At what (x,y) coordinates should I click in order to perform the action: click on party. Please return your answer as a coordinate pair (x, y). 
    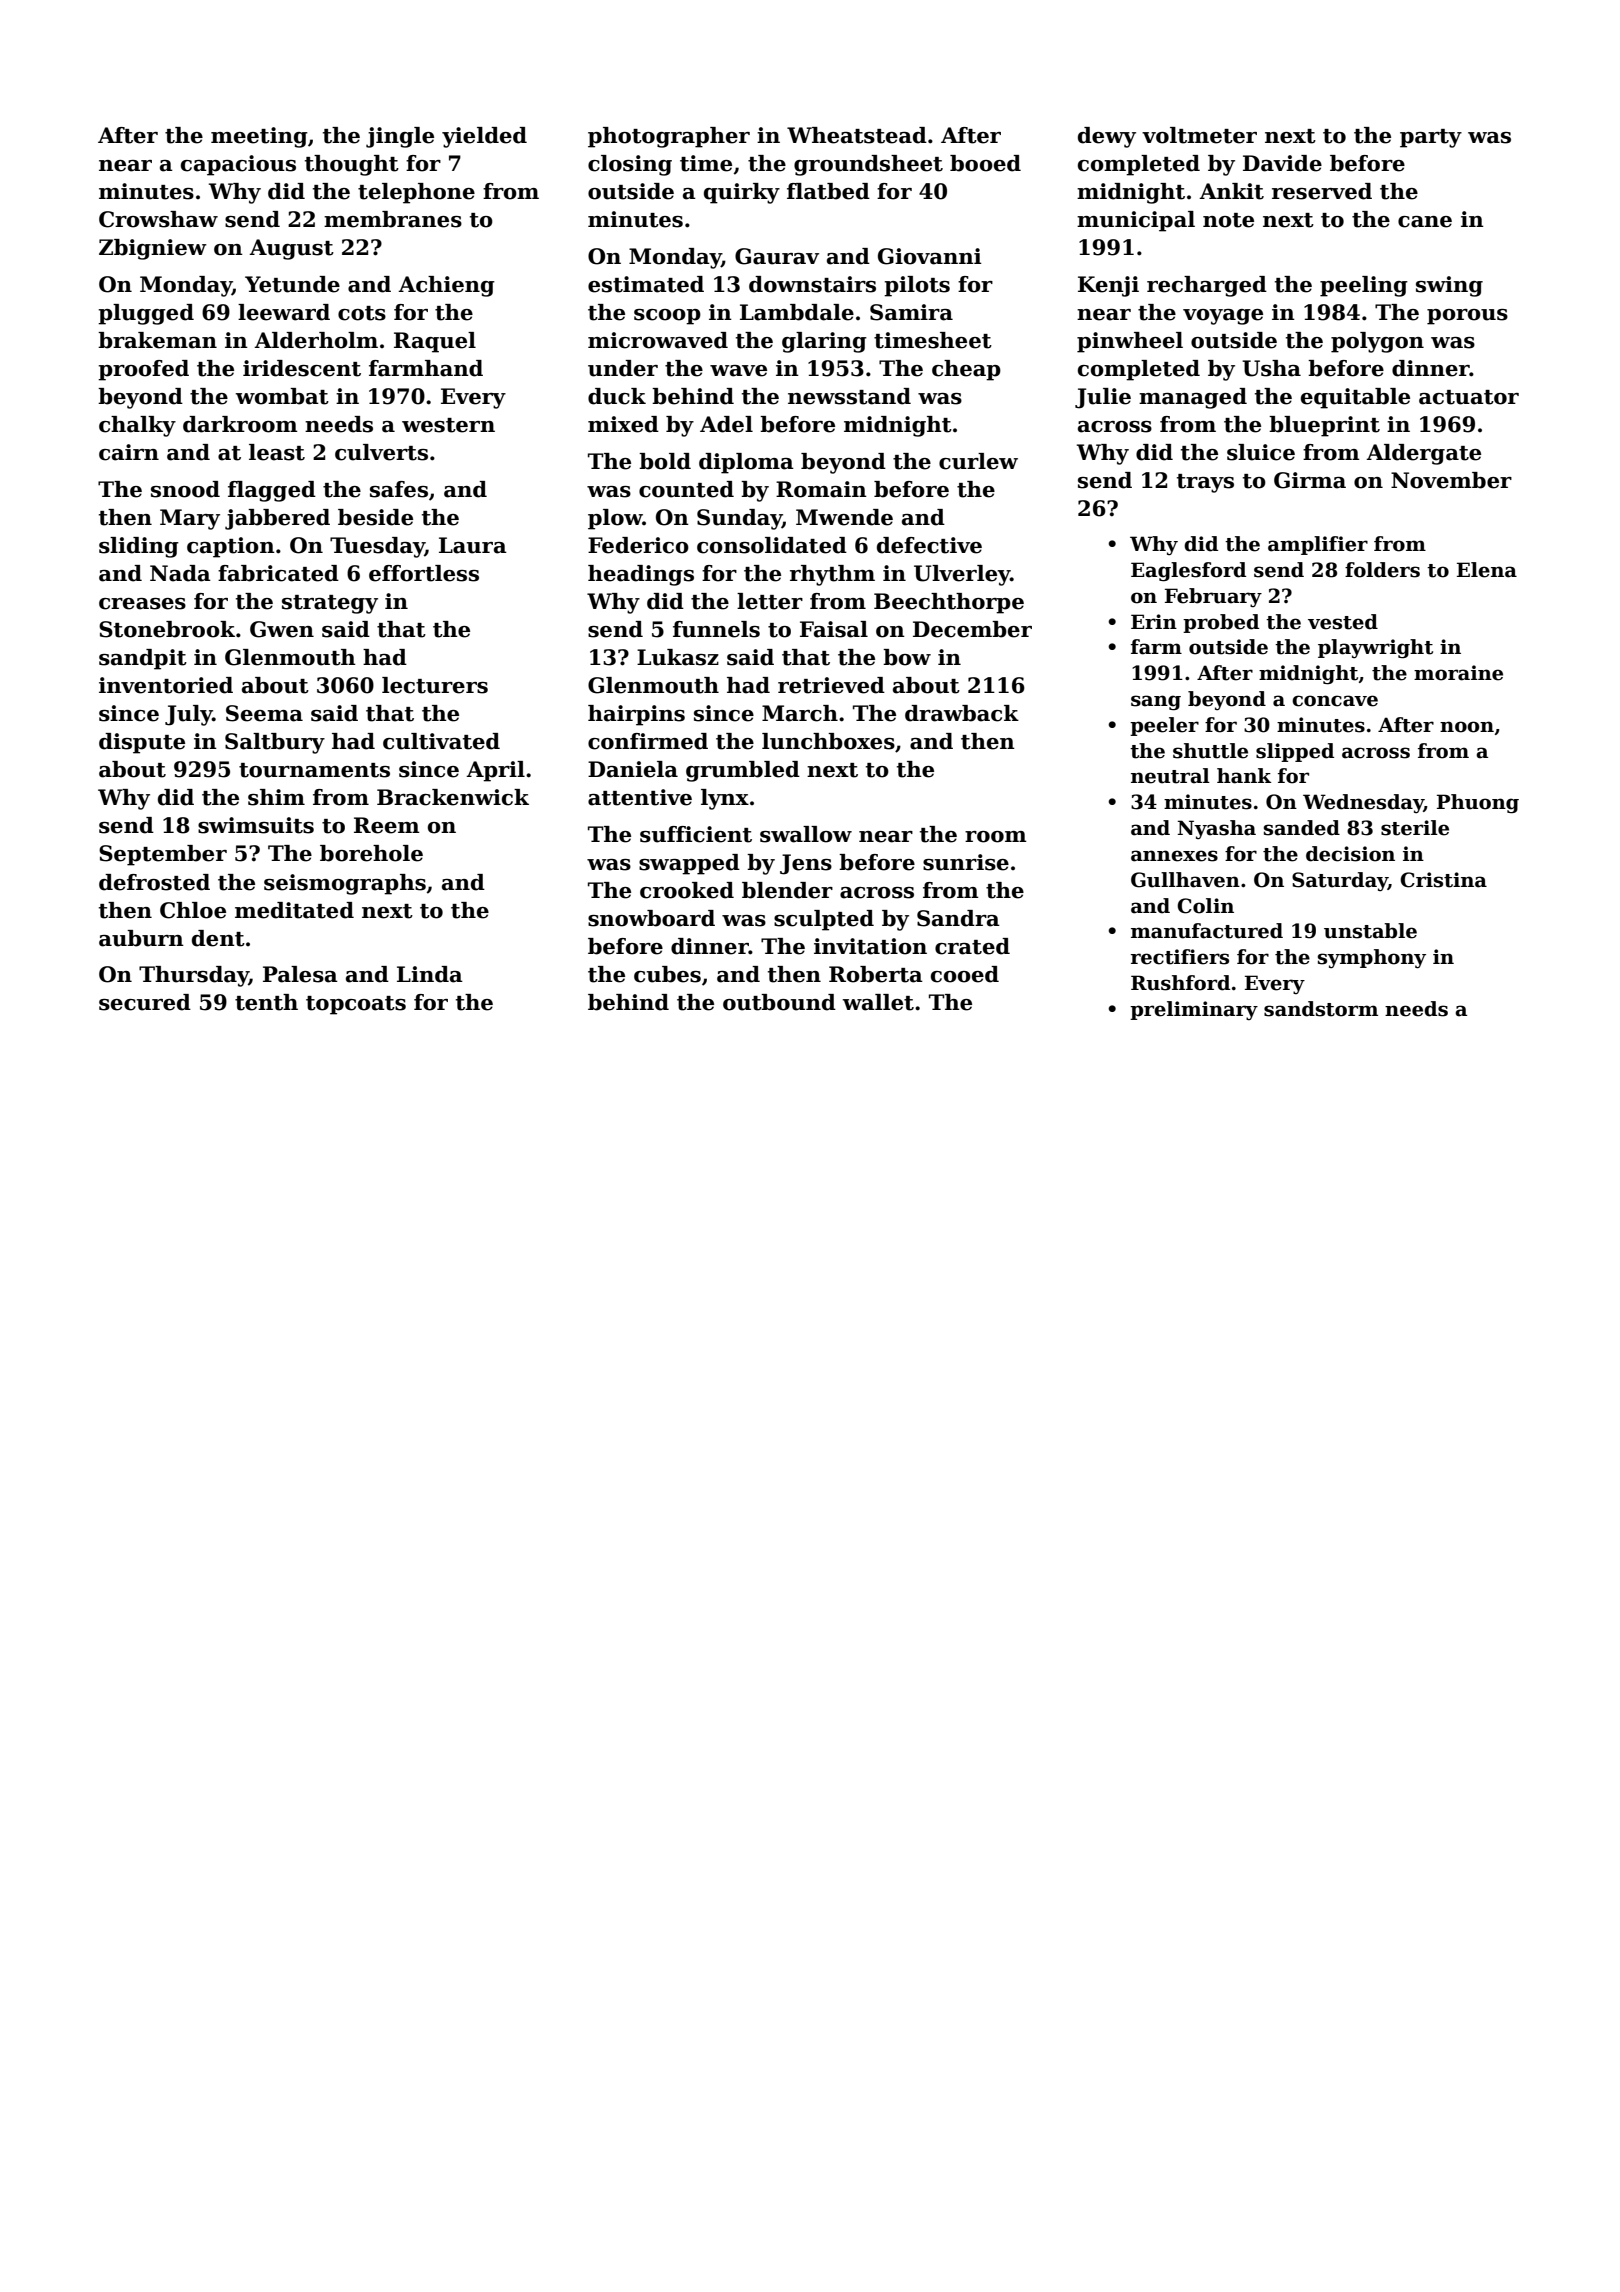
    Looking at the image, I should click on (1431, 138).
